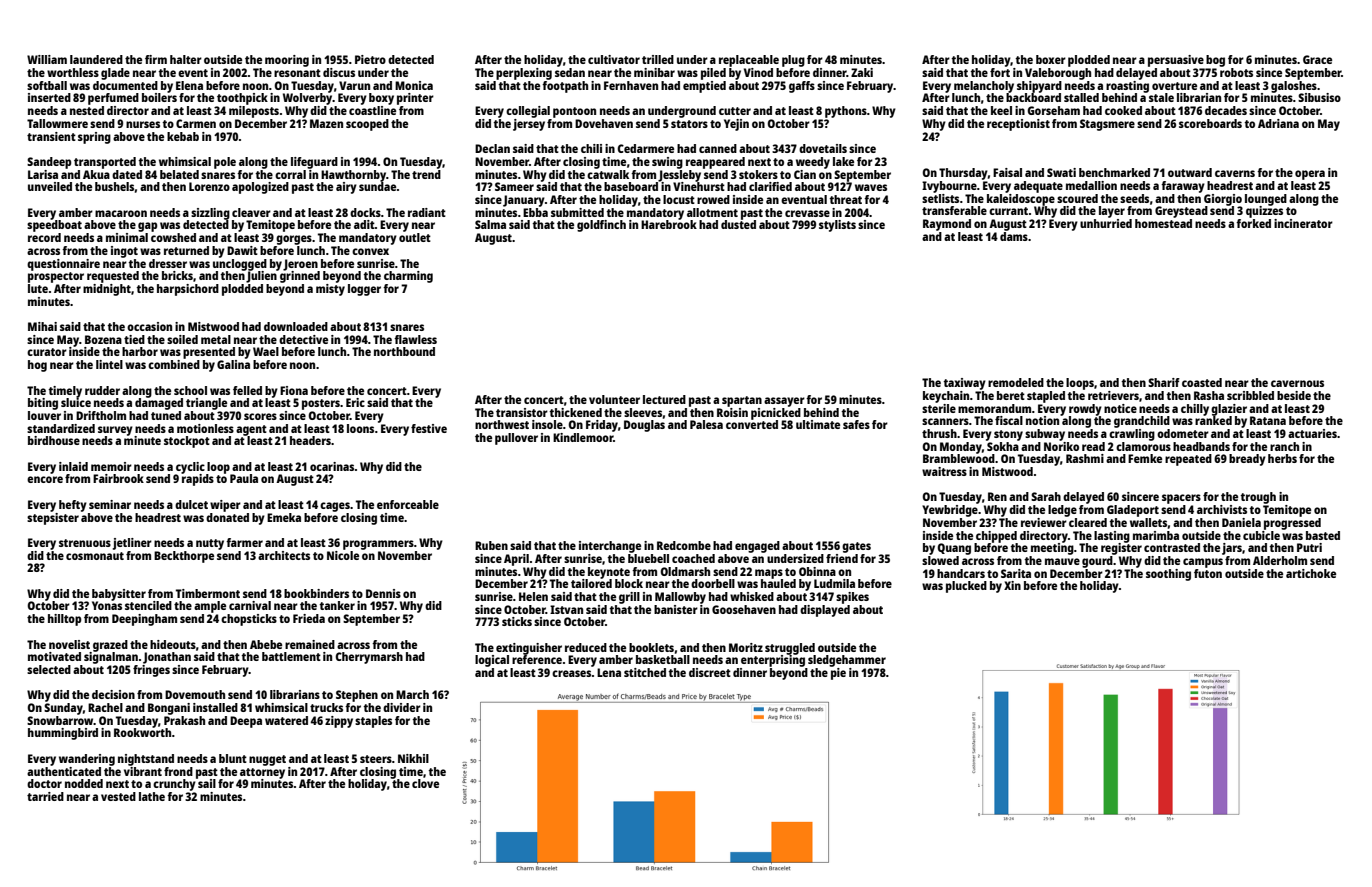 The image size is (1372, 887). Describe the element at coordinates (57, 123) in the screenshot. I see `Tallowmere` at that location.
